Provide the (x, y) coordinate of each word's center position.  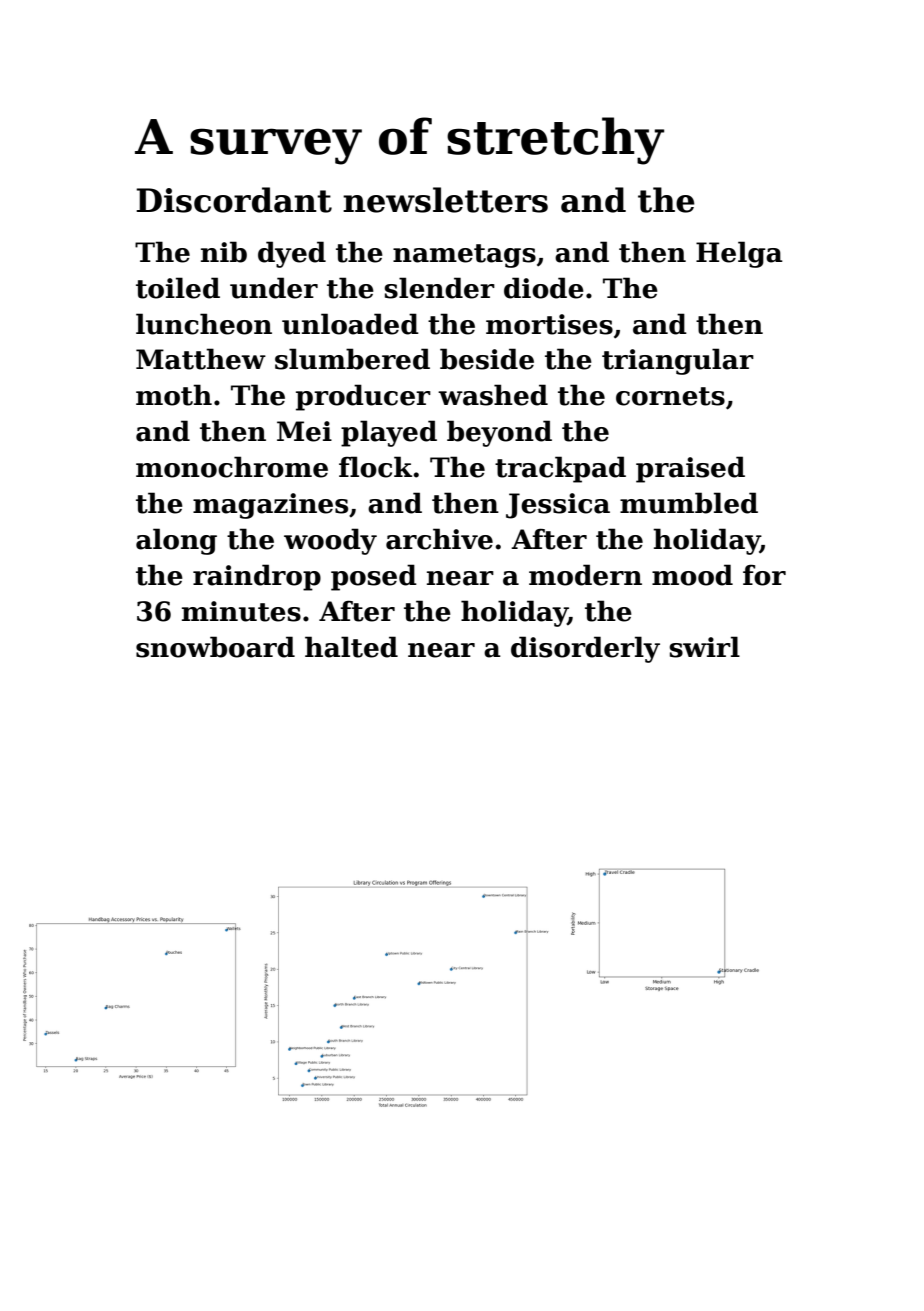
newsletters (445, 200)
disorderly (585, 649)
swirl (704, 647)
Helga (739, 254)
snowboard (215, 647)
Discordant (234, 200)
